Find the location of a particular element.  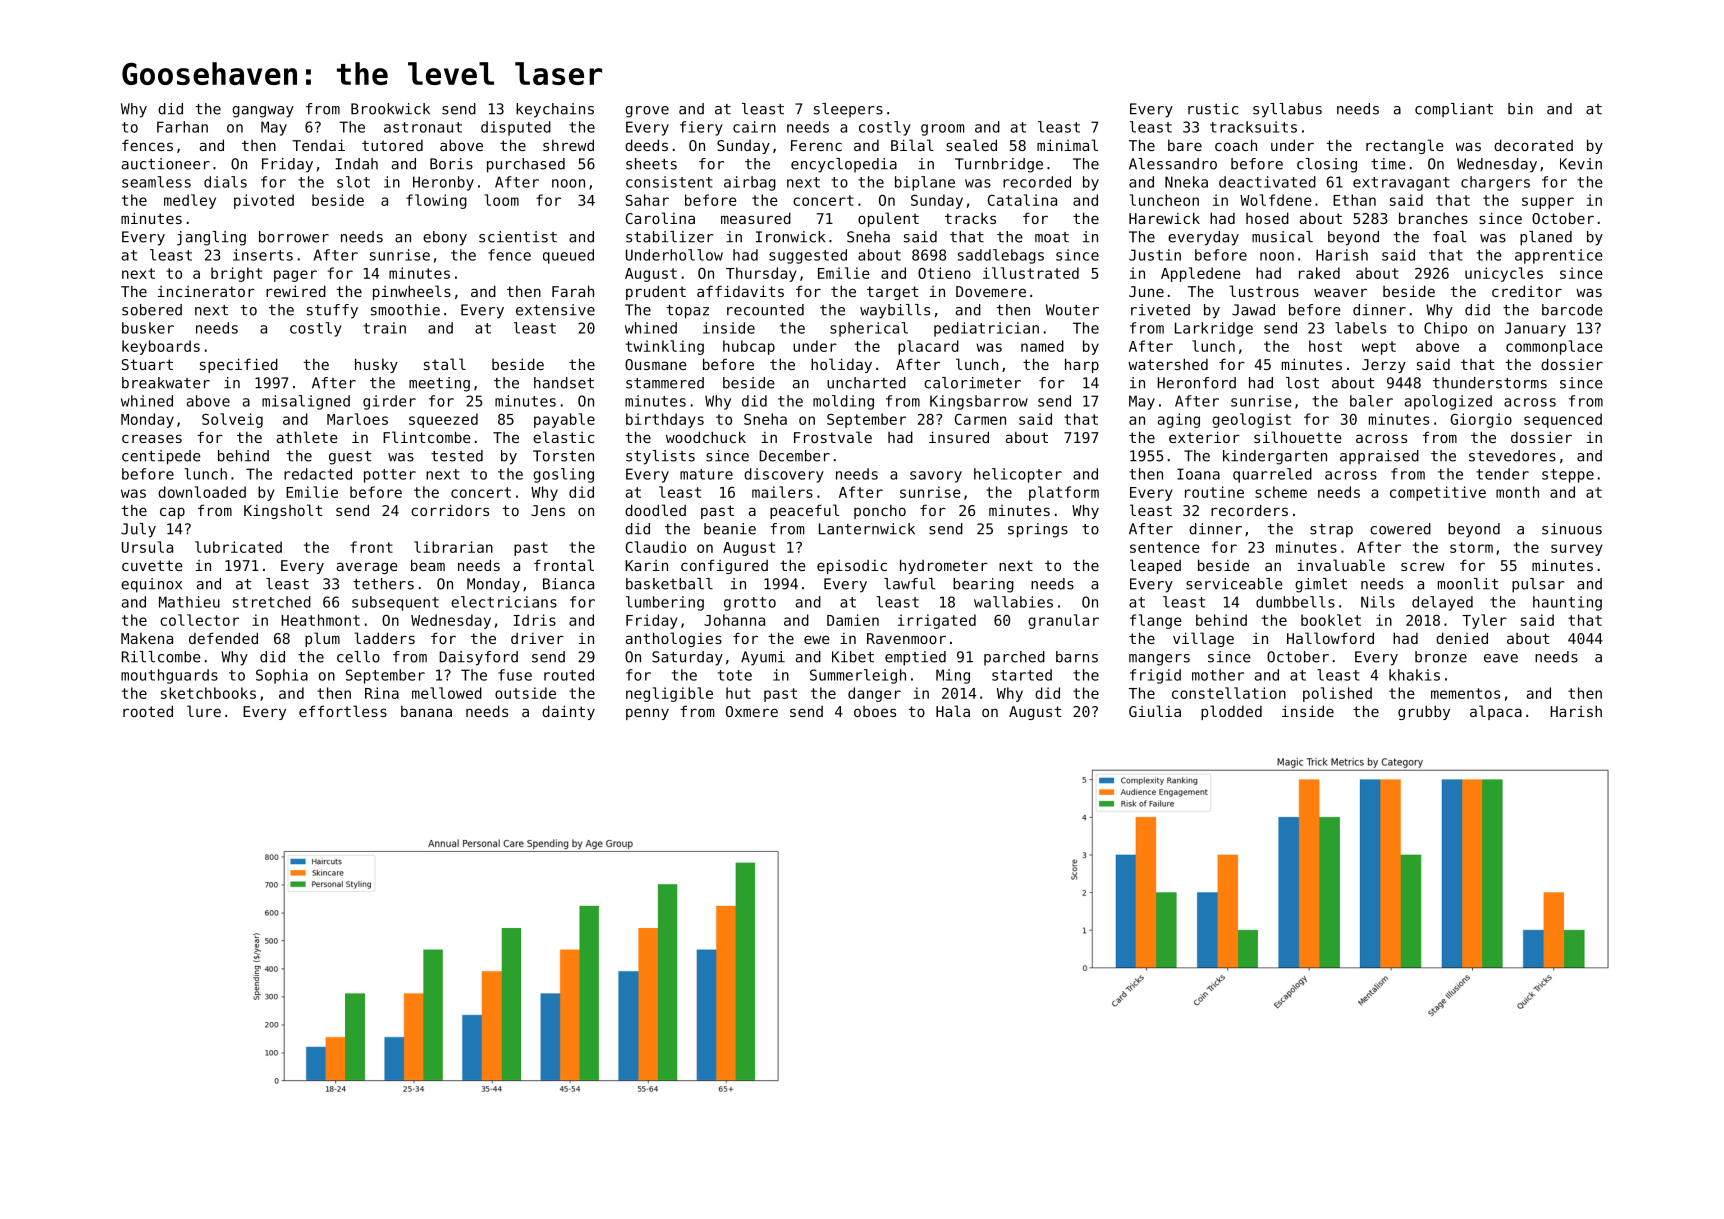

pinwheels is located at coordinates (412, 292).
